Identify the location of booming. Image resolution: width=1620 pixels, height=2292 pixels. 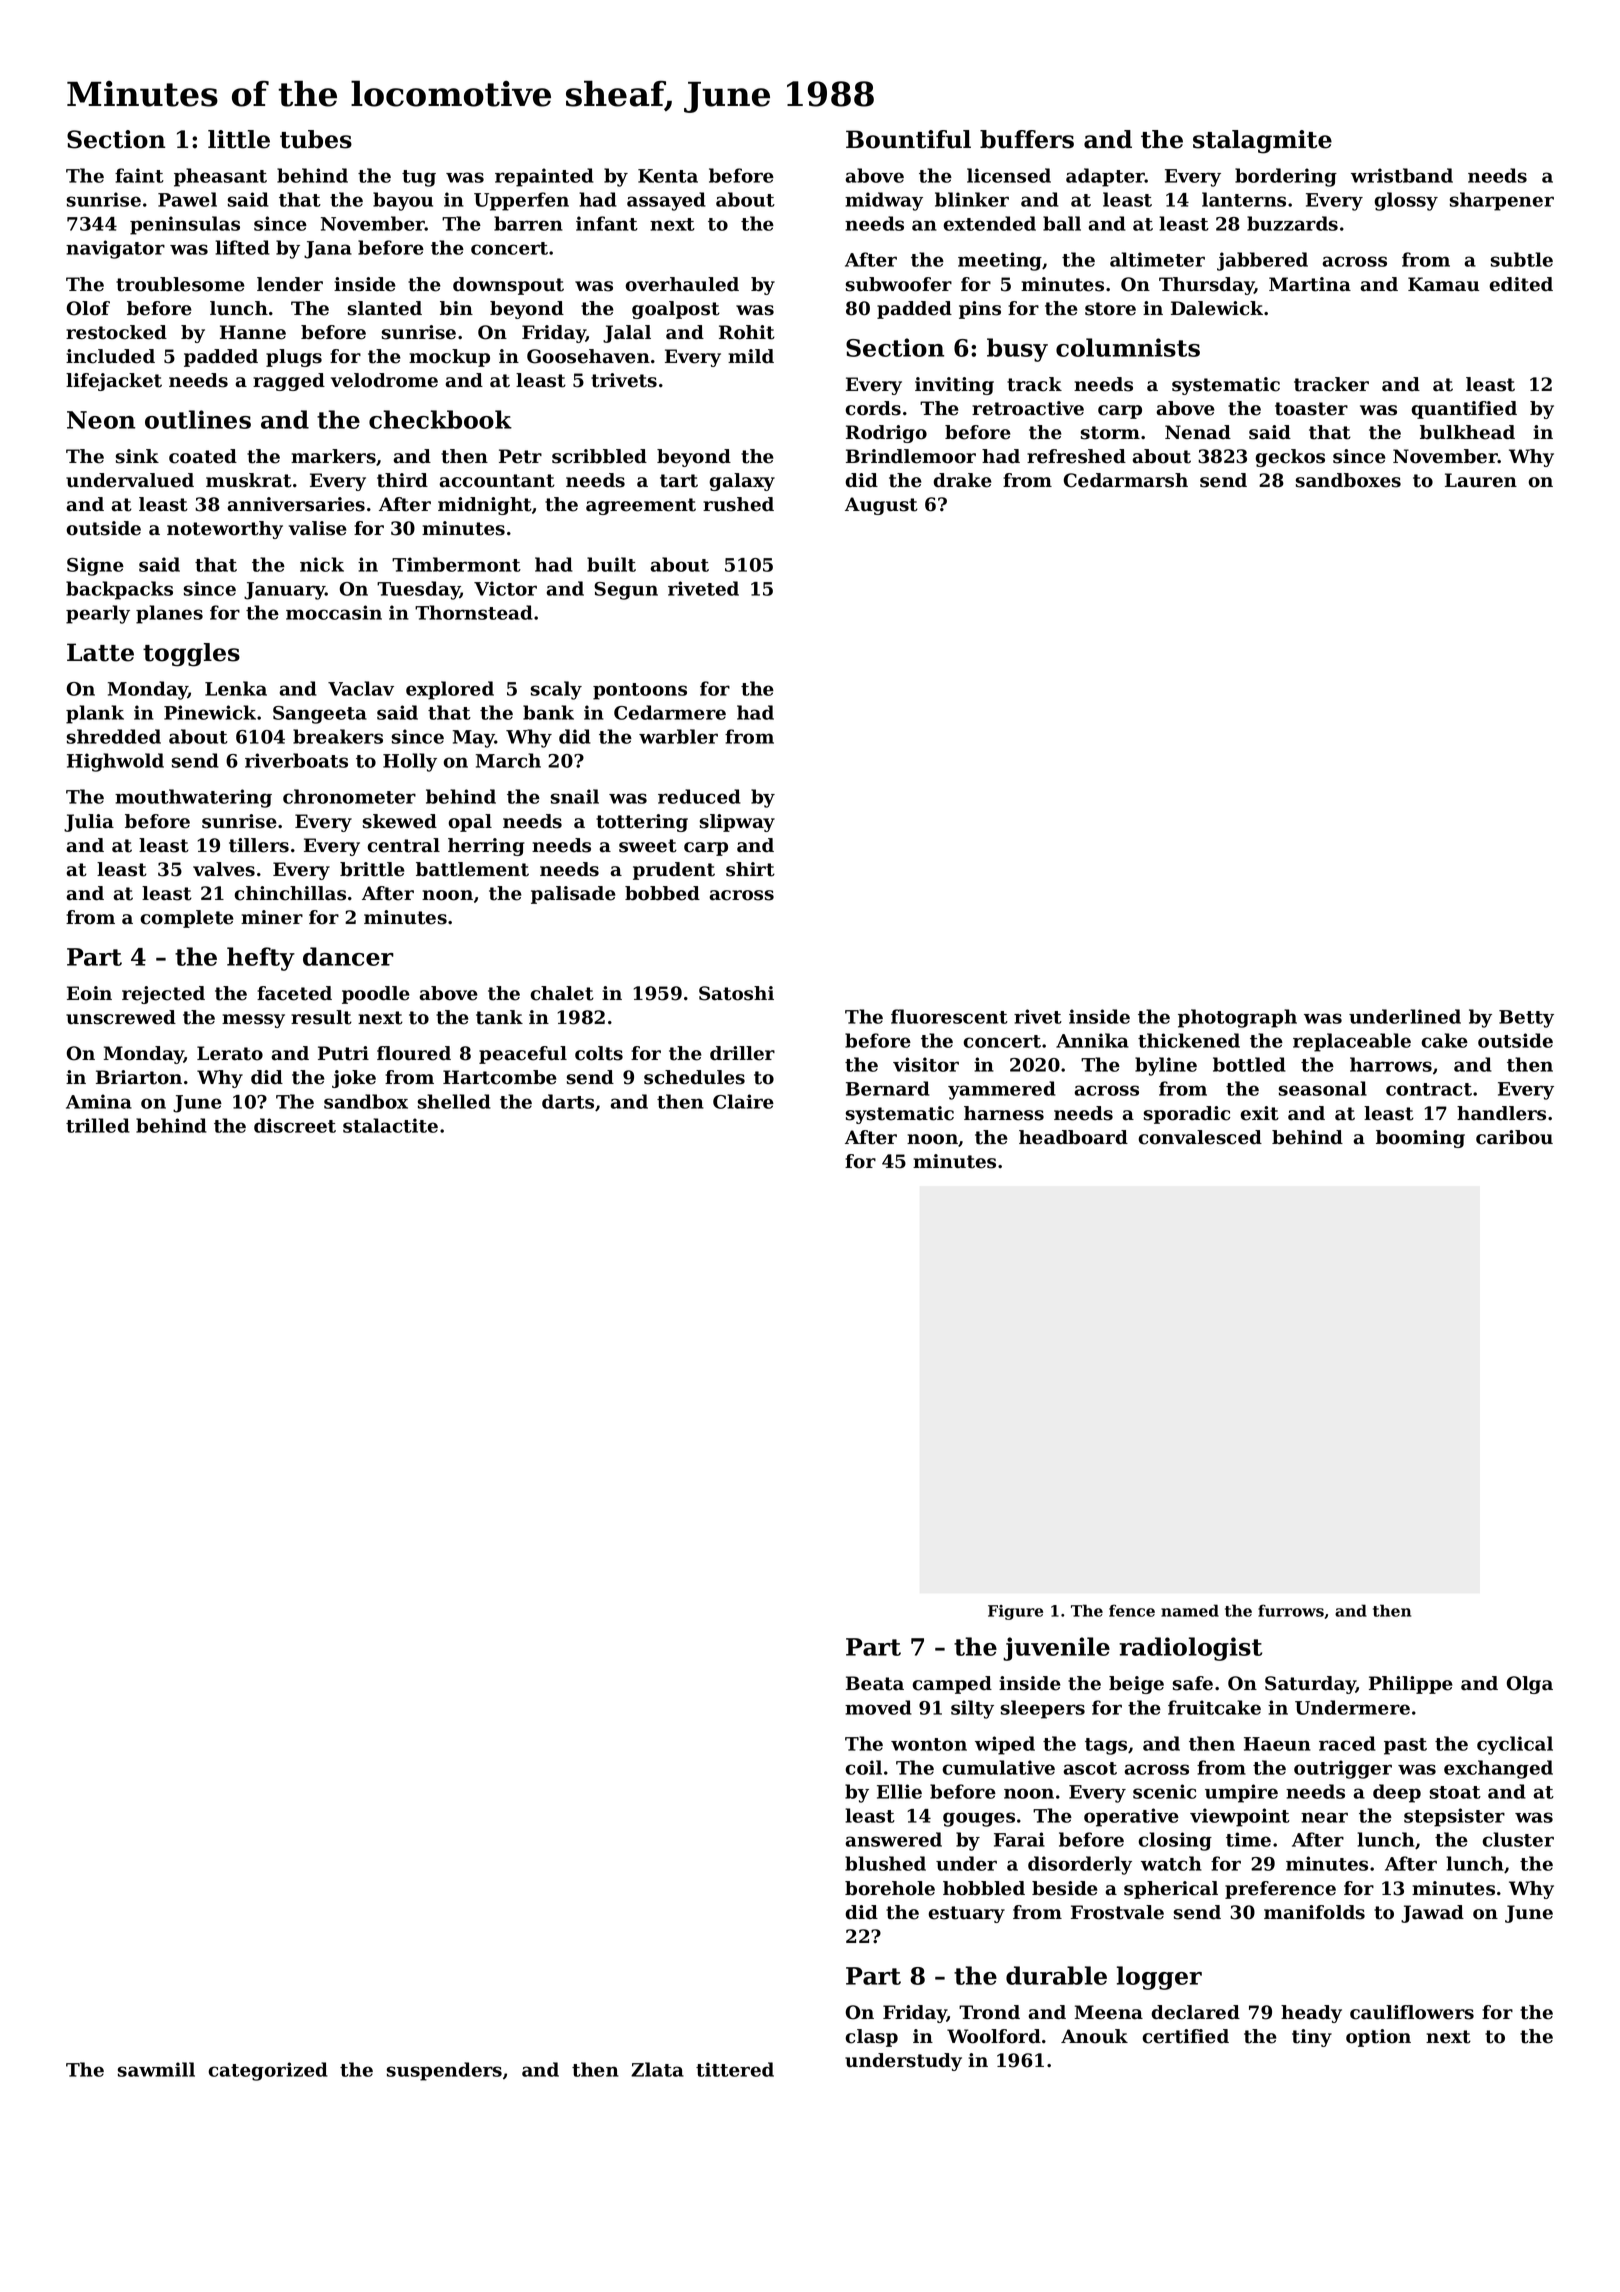
(1420, 1139).
